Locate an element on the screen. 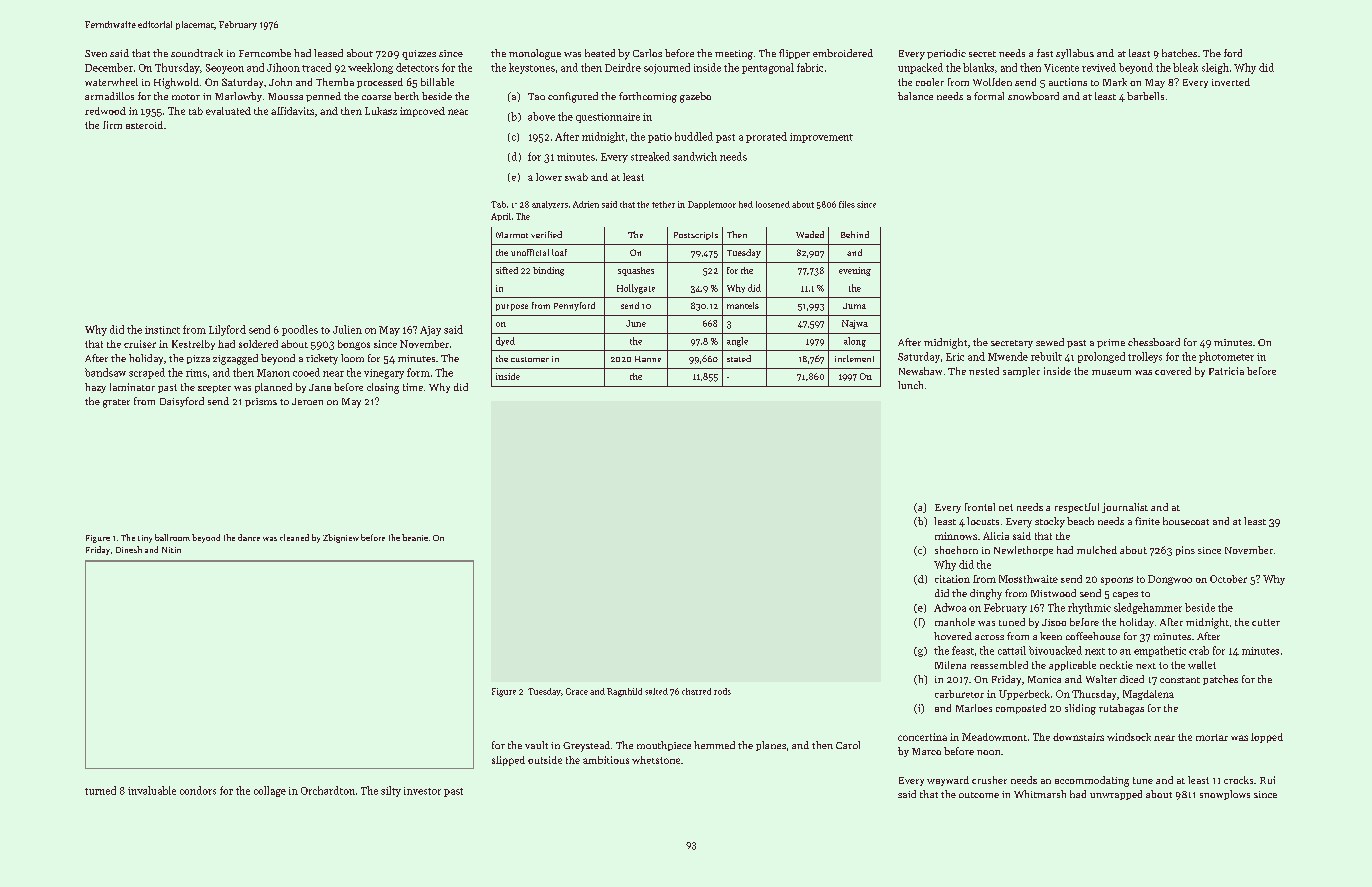 The height and width of the screenshot is (887, 1372). inverted is located at coordinates (1231, 82).
